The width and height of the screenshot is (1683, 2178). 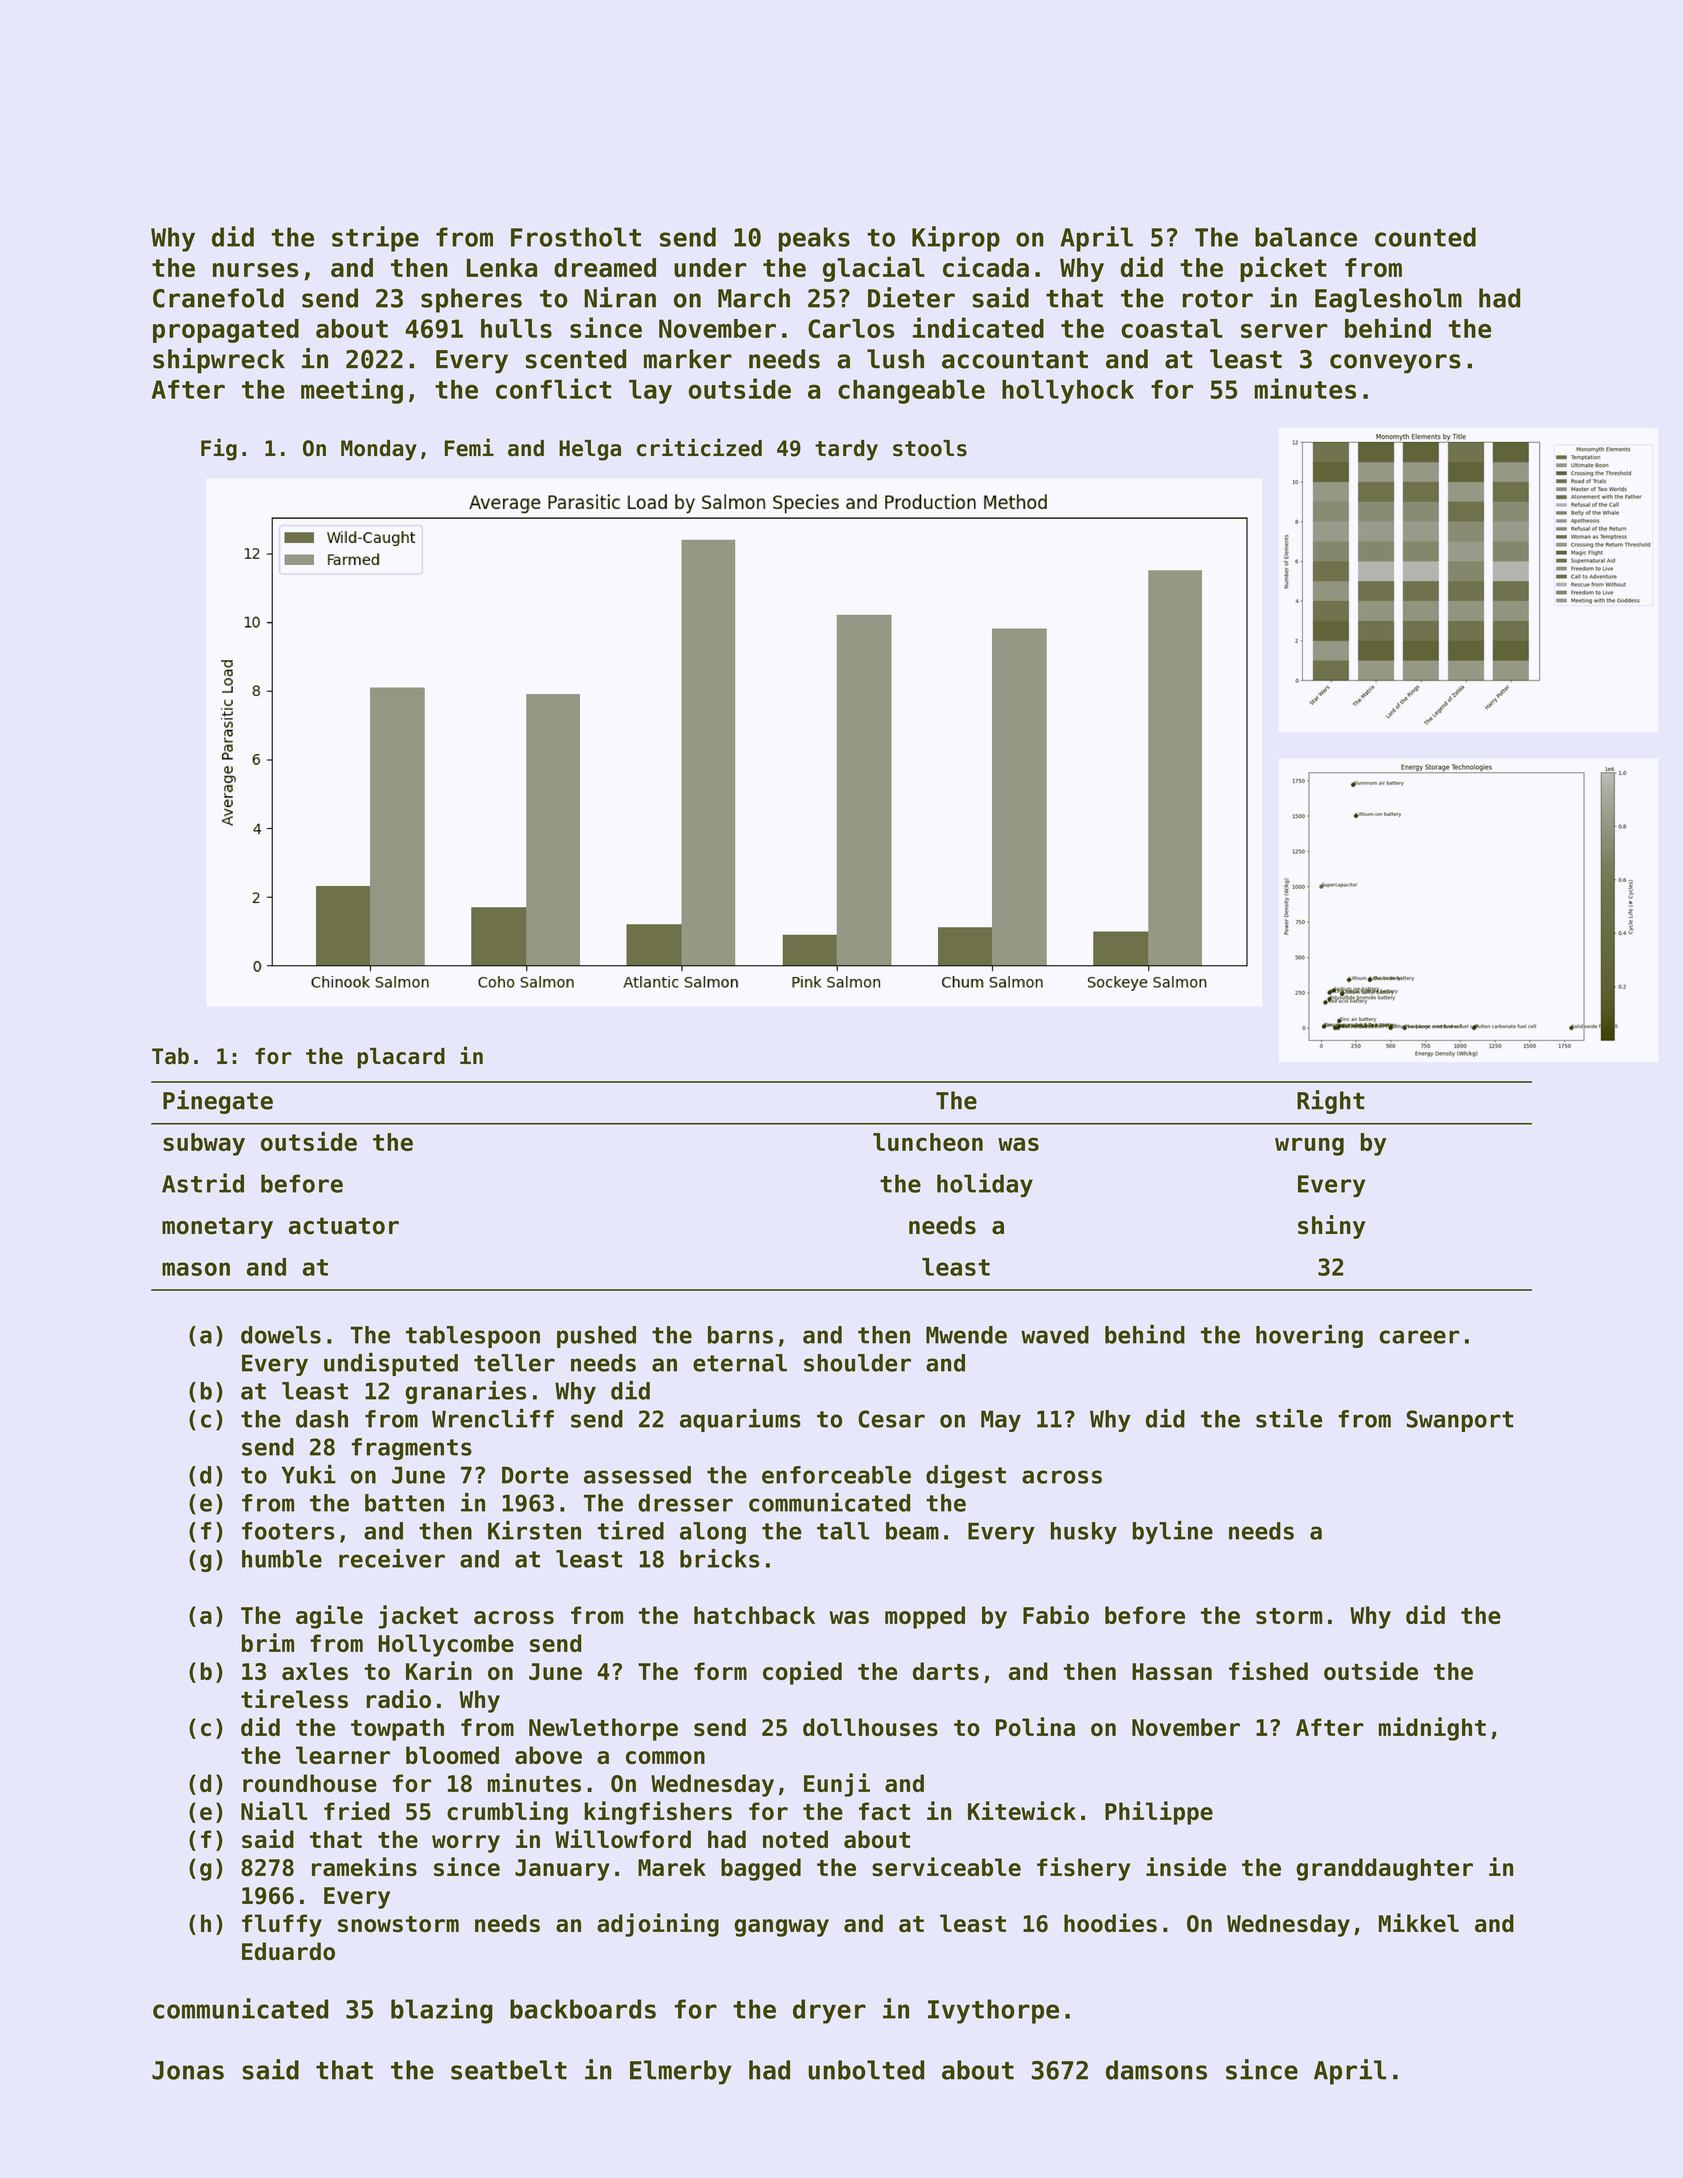 What do you see at coordinates (1068, 392) in the screenshot?
I see `hollyhock` at bounding box center [1068, 392].
